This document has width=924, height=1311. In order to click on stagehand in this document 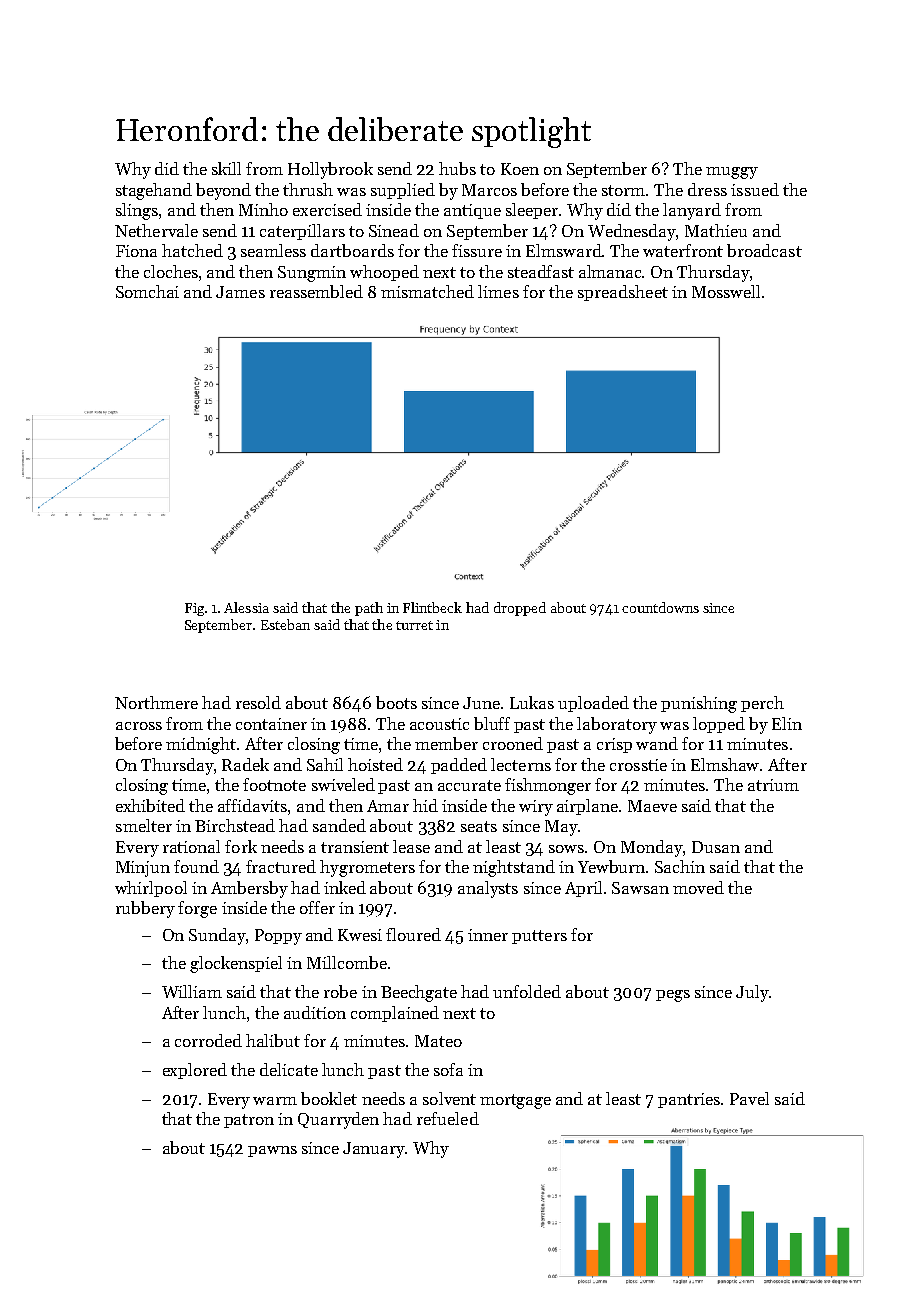, I will do `click(154, 191)`.
